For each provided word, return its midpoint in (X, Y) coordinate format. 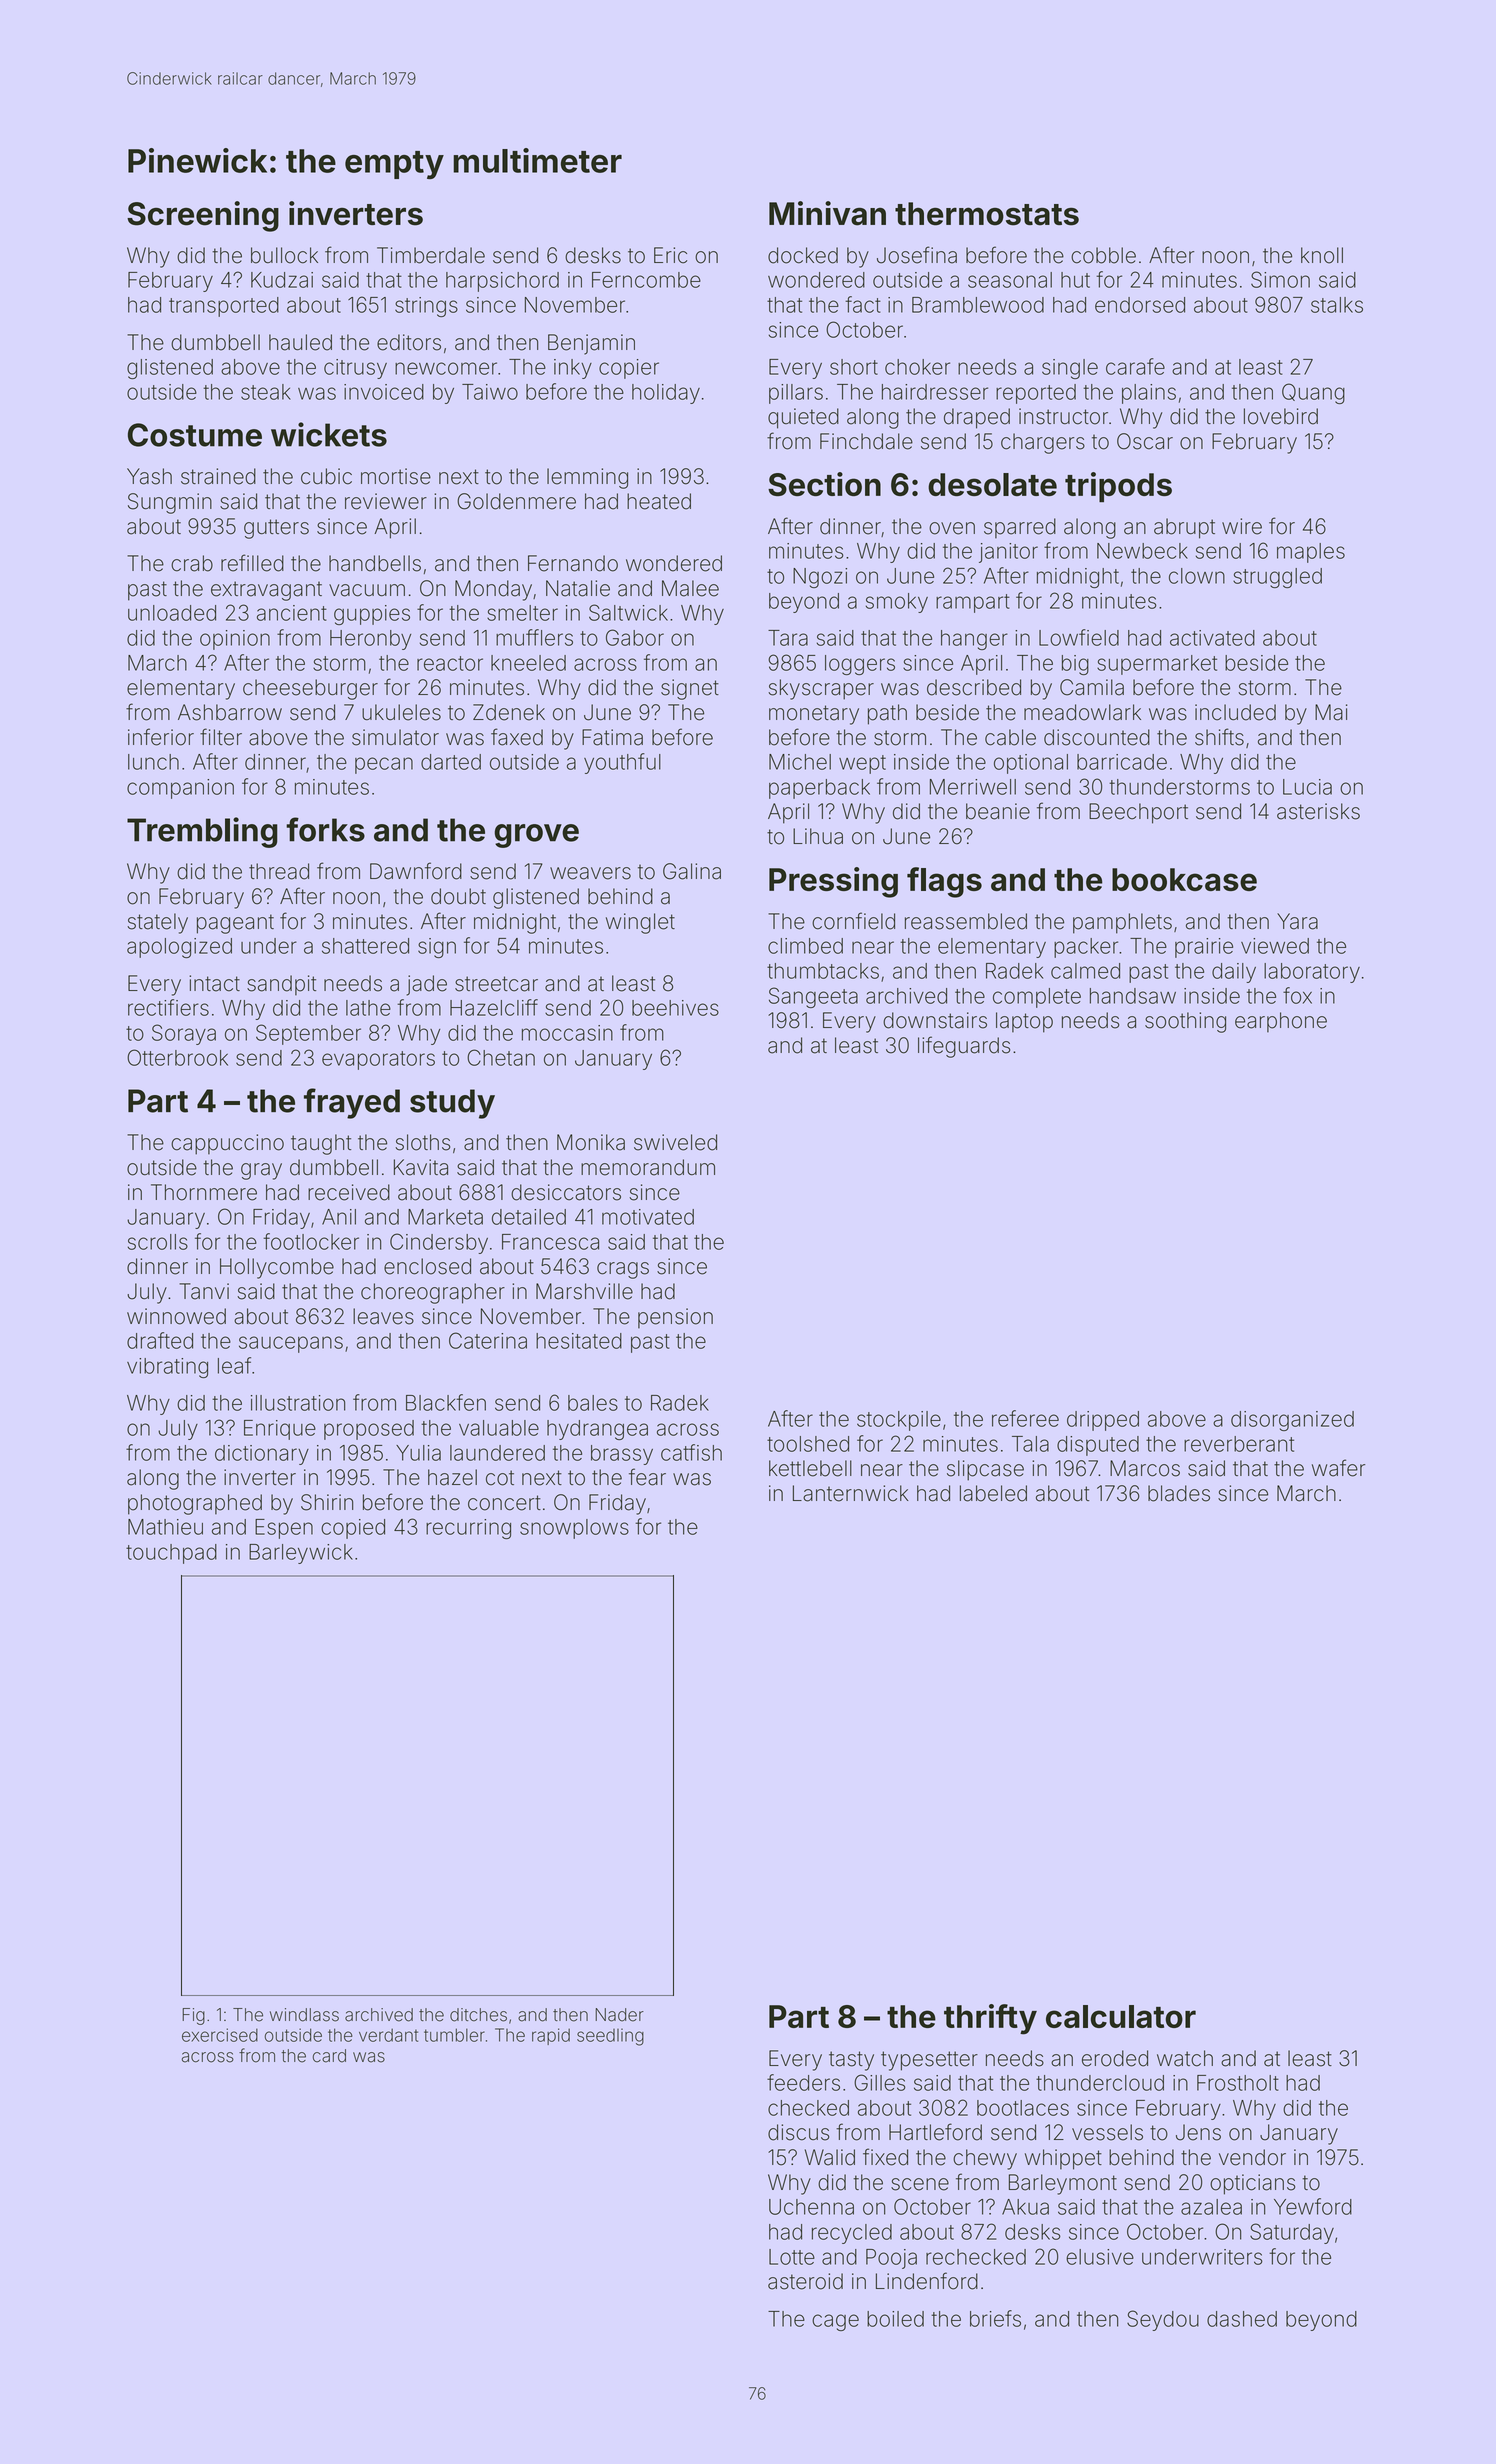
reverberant (1239, 1444)
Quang (1313, 393)
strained (218, 476)
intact (214, 983)
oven (952, 528)
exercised (220, 2035)
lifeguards (964, 1047)
